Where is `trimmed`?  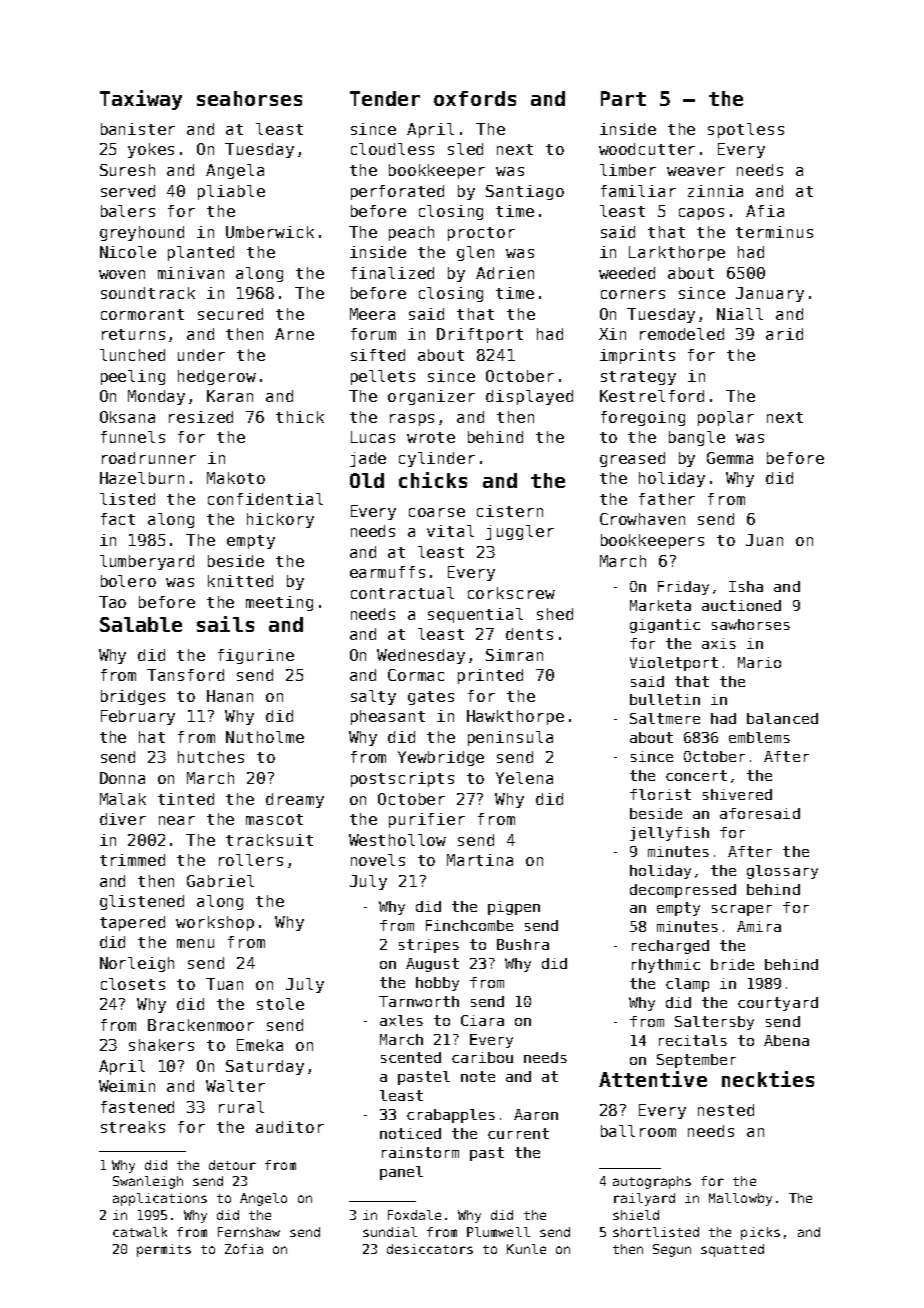
trimmed is located at coordinates (132, 860).
